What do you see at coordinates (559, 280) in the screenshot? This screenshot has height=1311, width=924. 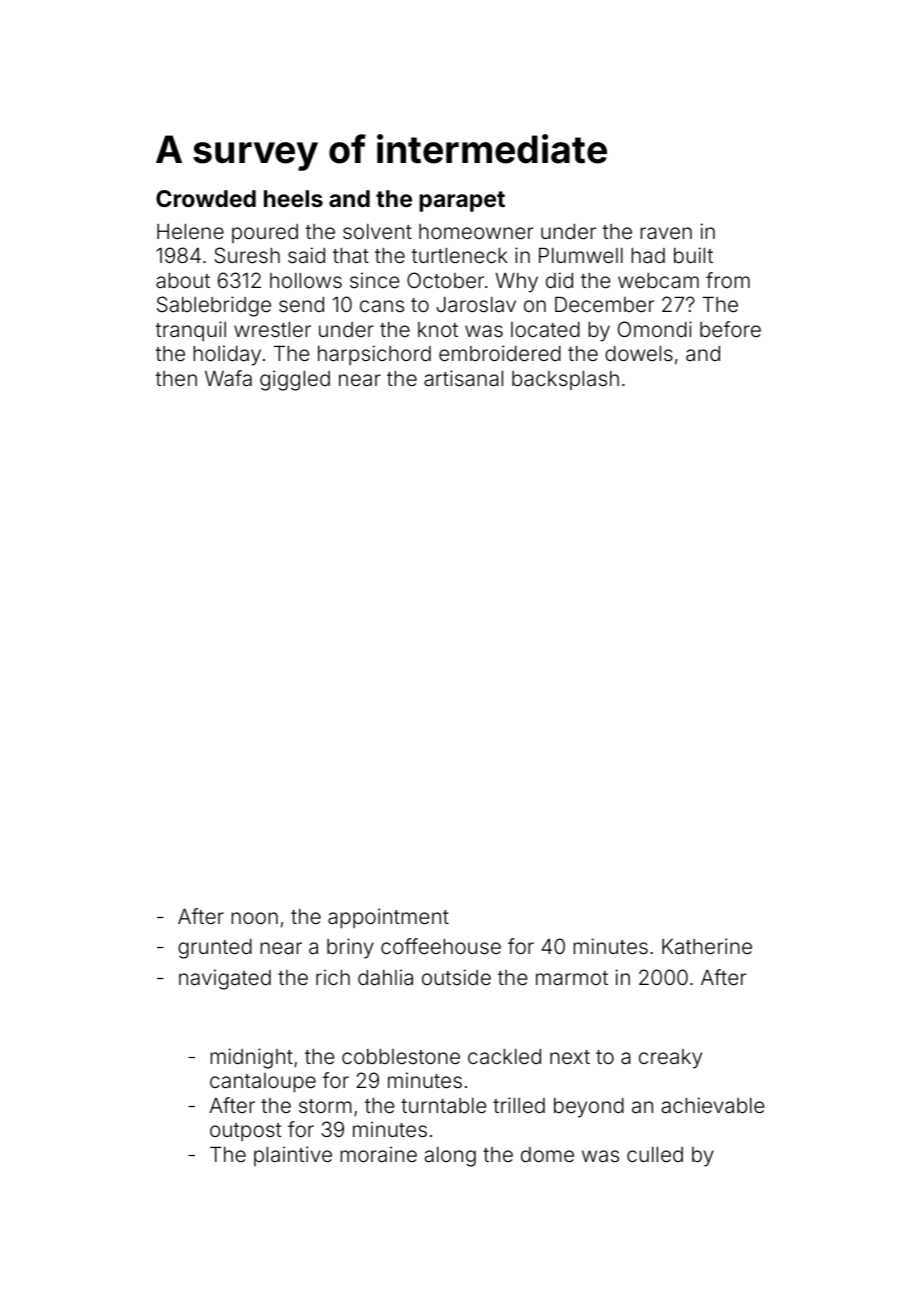 I see `did` at bounding box center [559, 280].
